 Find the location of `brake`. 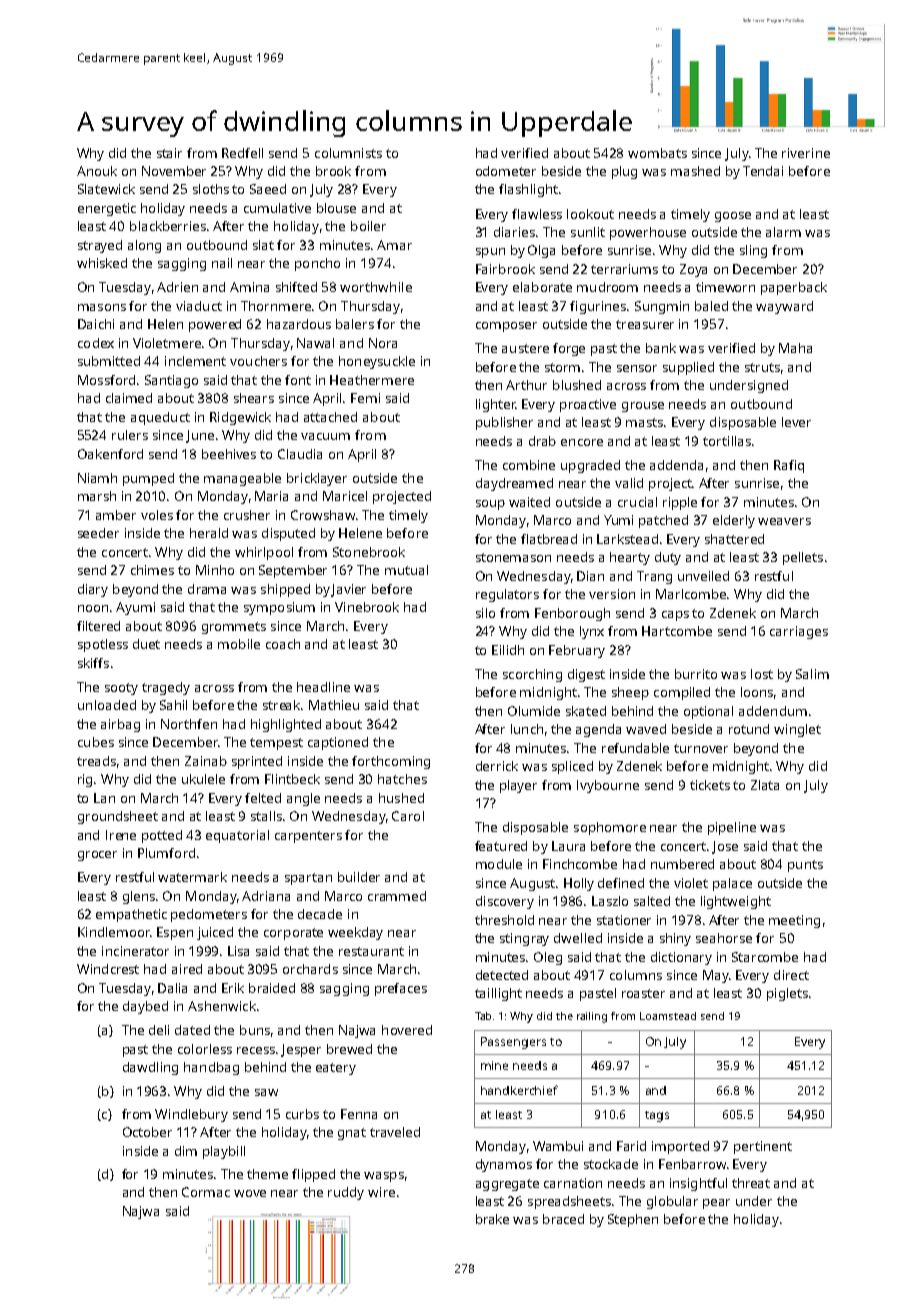

brake is located at coordinates (492, 1219).
